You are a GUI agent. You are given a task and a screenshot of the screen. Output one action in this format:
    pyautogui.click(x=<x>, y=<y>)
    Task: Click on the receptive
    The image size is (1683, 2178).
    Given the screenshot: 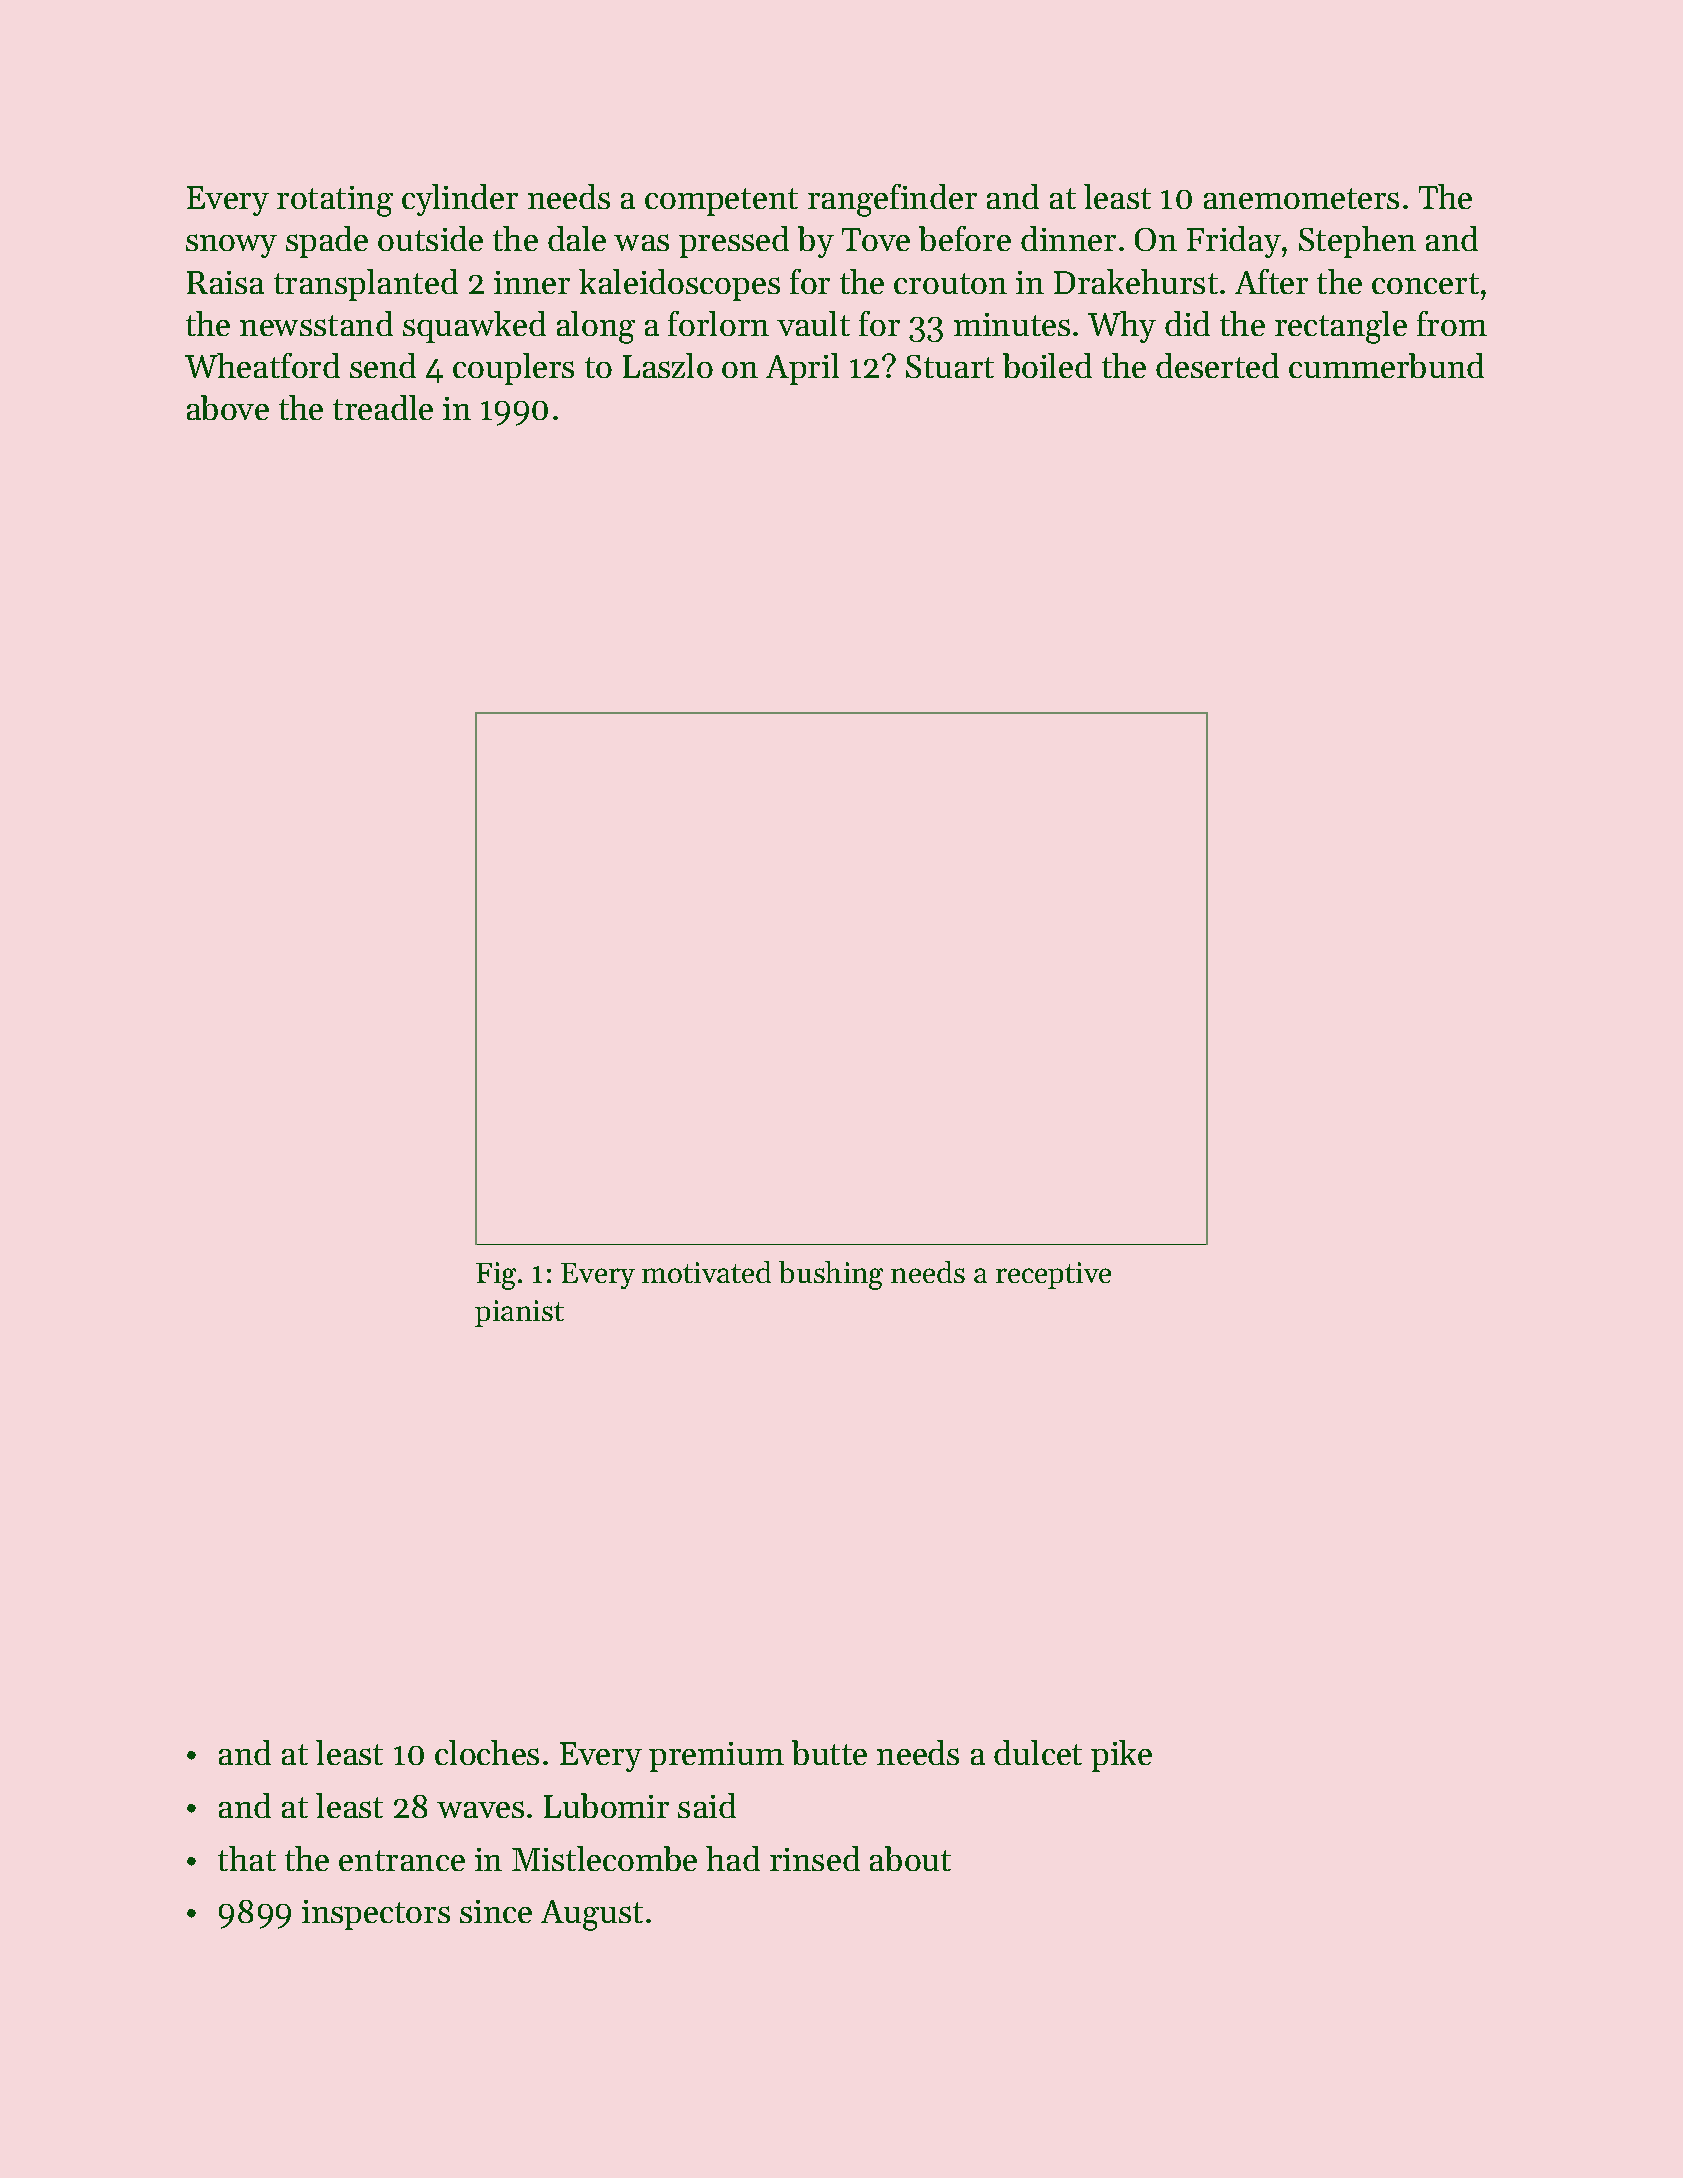 What is the action you would take?
    pyautogui.click(x=1053, y=1275)
